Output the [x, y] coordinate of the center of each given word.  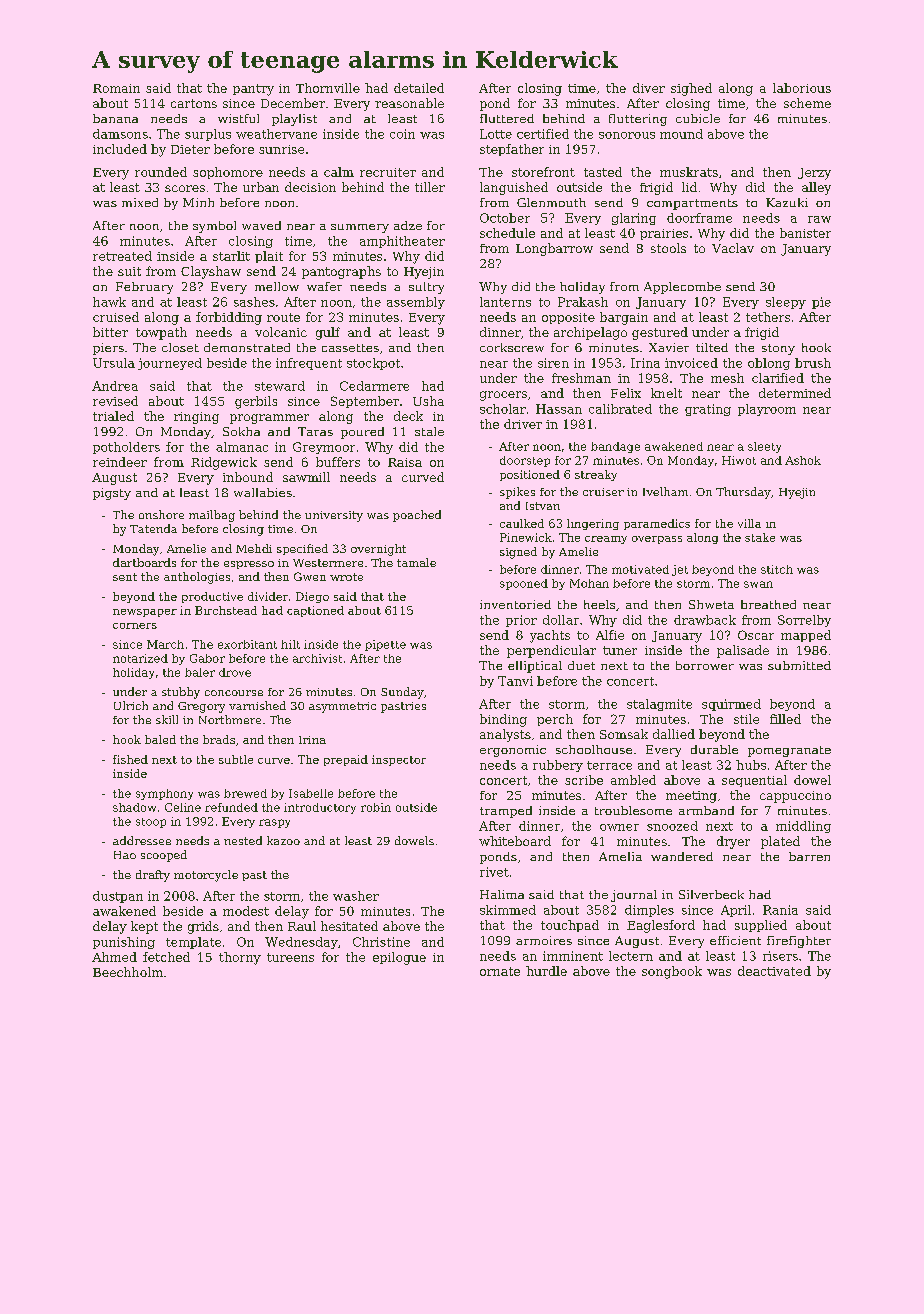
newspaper [145, 613]
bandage [615, 447]
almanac [242, 447]
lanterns [505, 302]
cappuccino [795, 797]
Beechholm [128, 972]
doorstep [525, 461]
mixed [140, 202]
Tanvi [515, 681]
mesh [727, 378]
